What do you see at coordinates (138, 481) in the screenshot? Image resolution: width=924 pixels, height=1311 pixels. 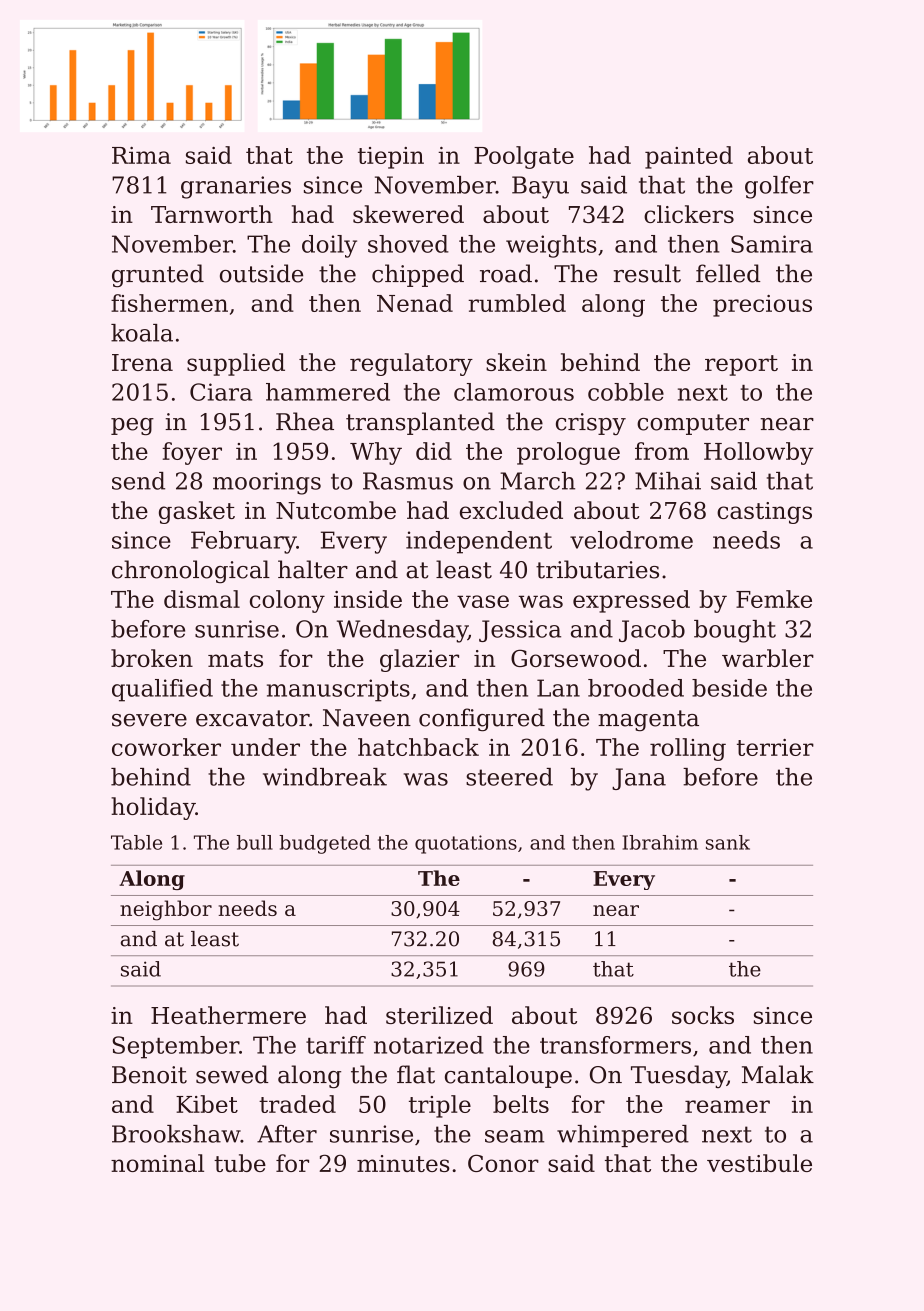 I see `send` at bounding box center [138, 481].
